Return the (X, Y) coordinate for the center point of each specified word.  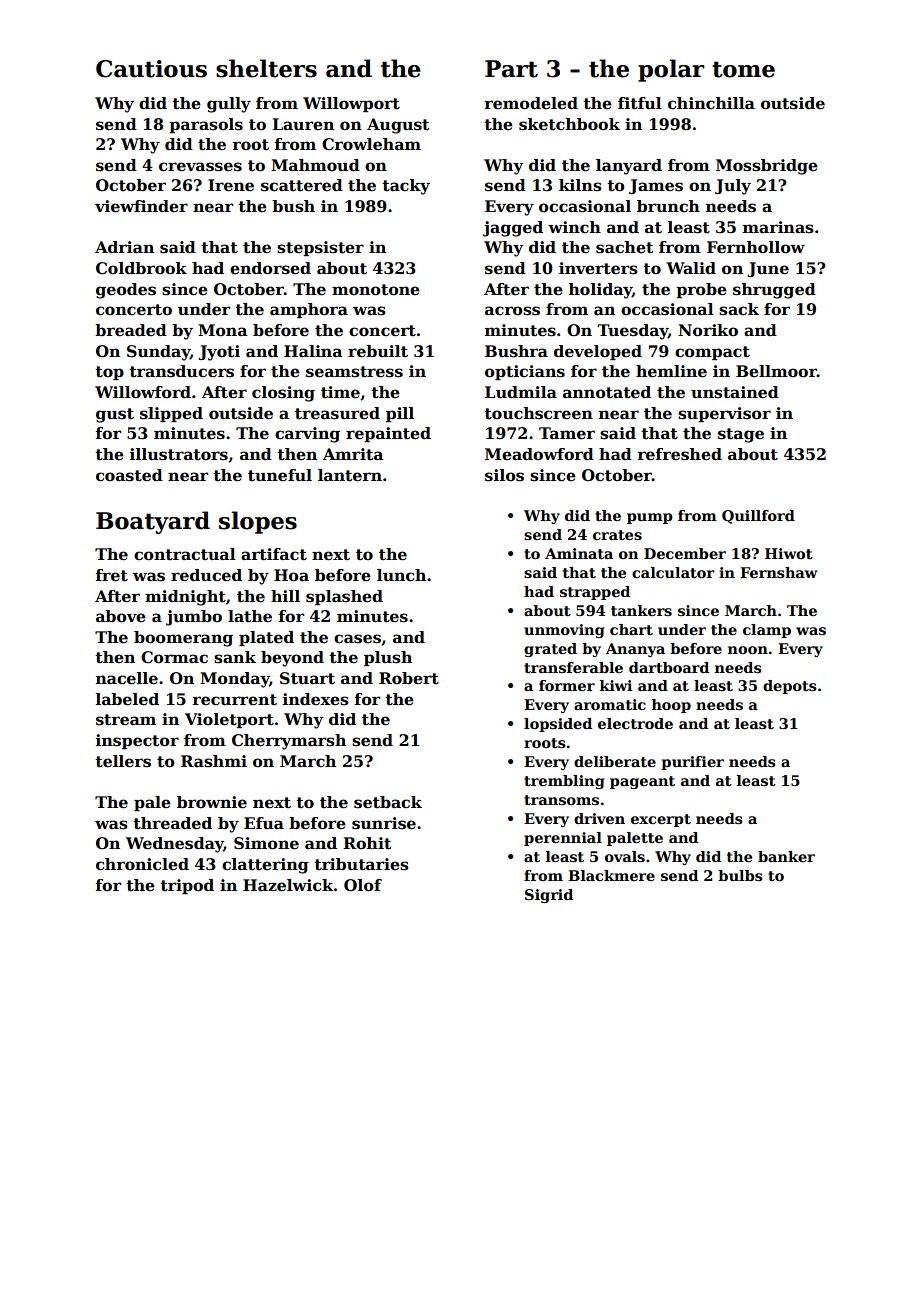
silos (504, 475)
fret (112, 575)
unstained (735, 392)
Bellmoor (776, 371)
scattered (302, 185)
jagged (513, 229)
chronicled (142, 864)
